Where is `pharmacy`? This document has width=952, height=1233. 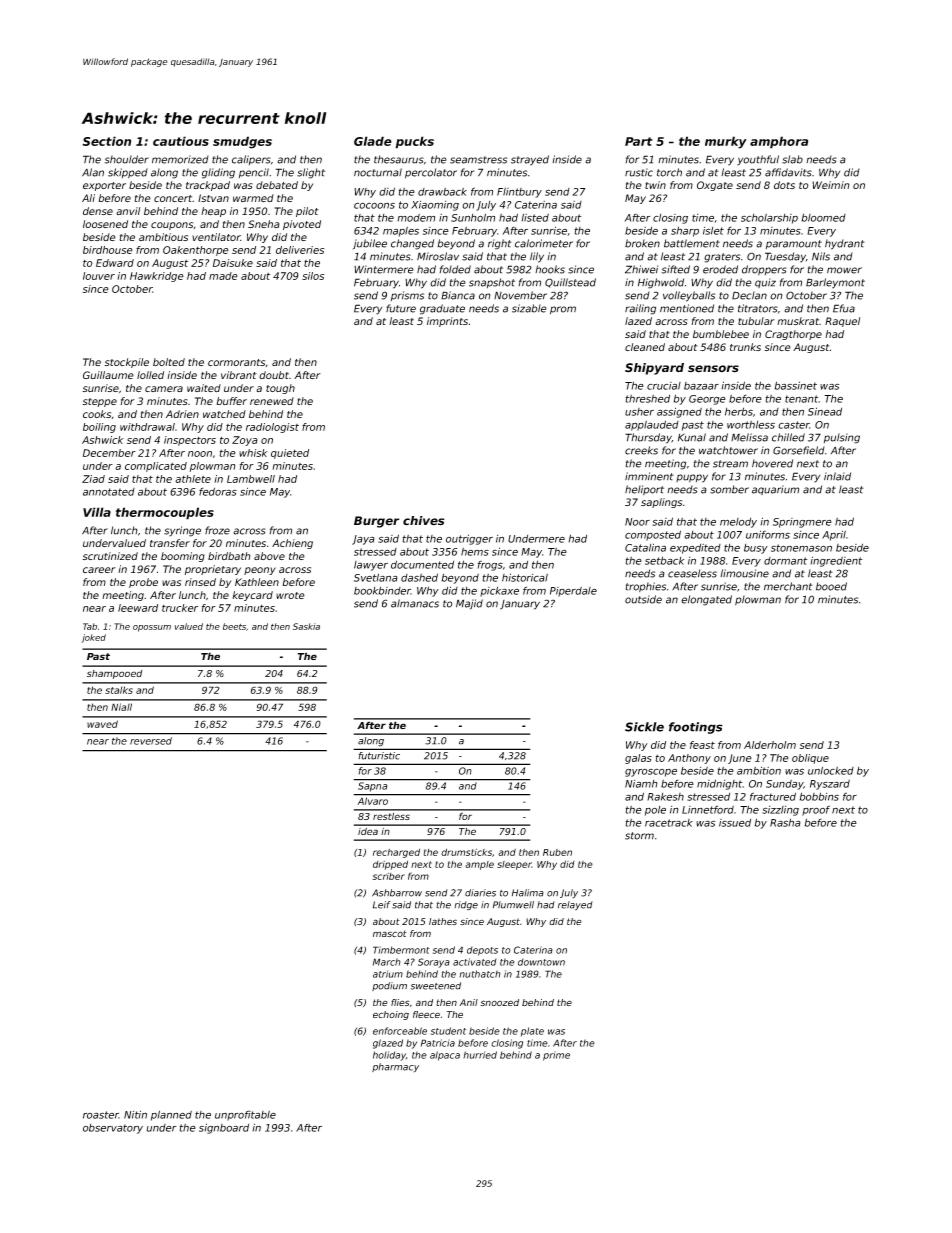 pharmacy is located at coordinates (395, 1067).
